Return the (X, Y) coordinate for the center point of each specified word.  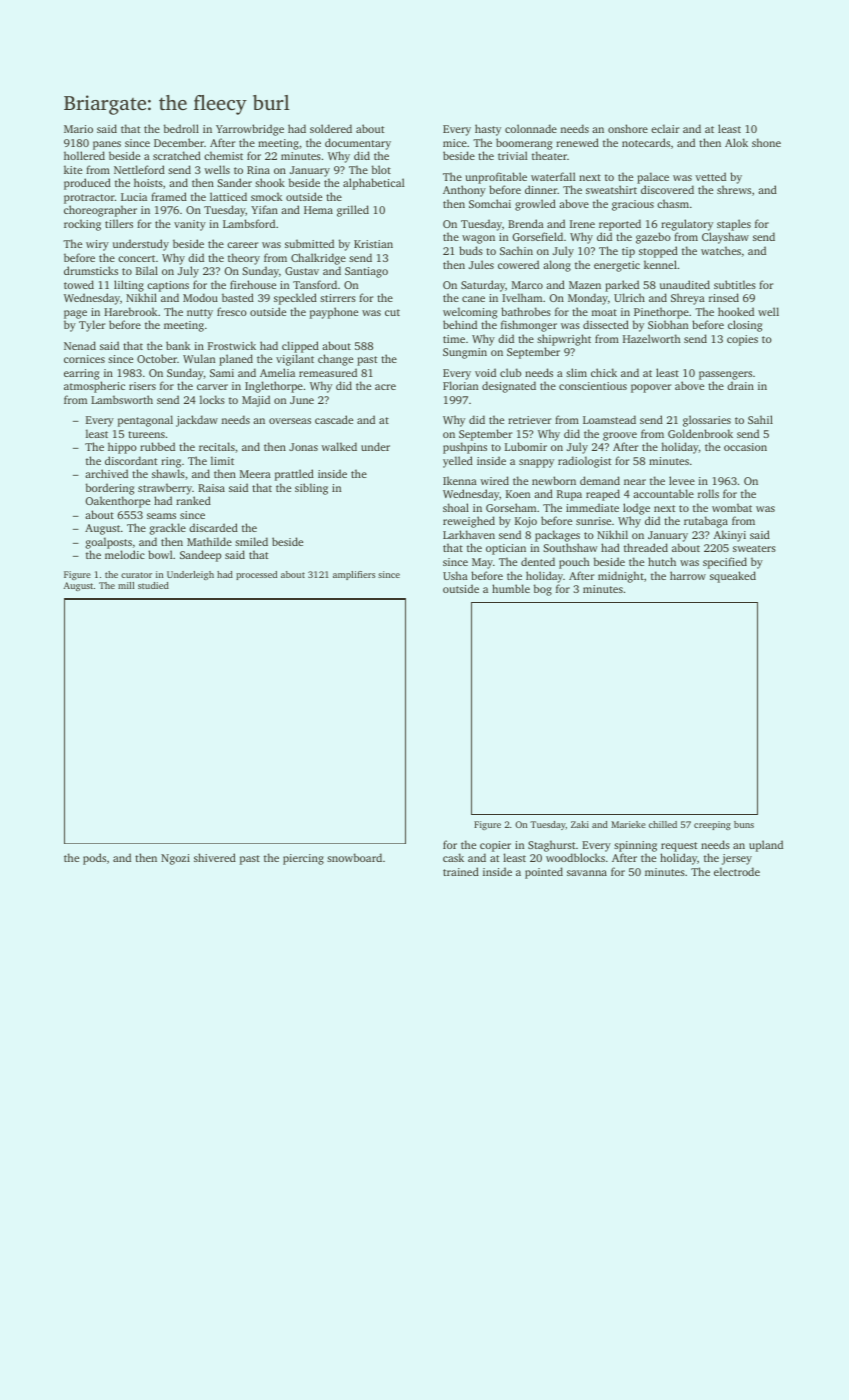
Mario (78, 129)
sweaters (754, 548)
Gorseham (511, 507)
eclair (665, 128)
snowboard (354, 857)
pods (94, 859)
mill (126, 585)
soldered (331, 128)
